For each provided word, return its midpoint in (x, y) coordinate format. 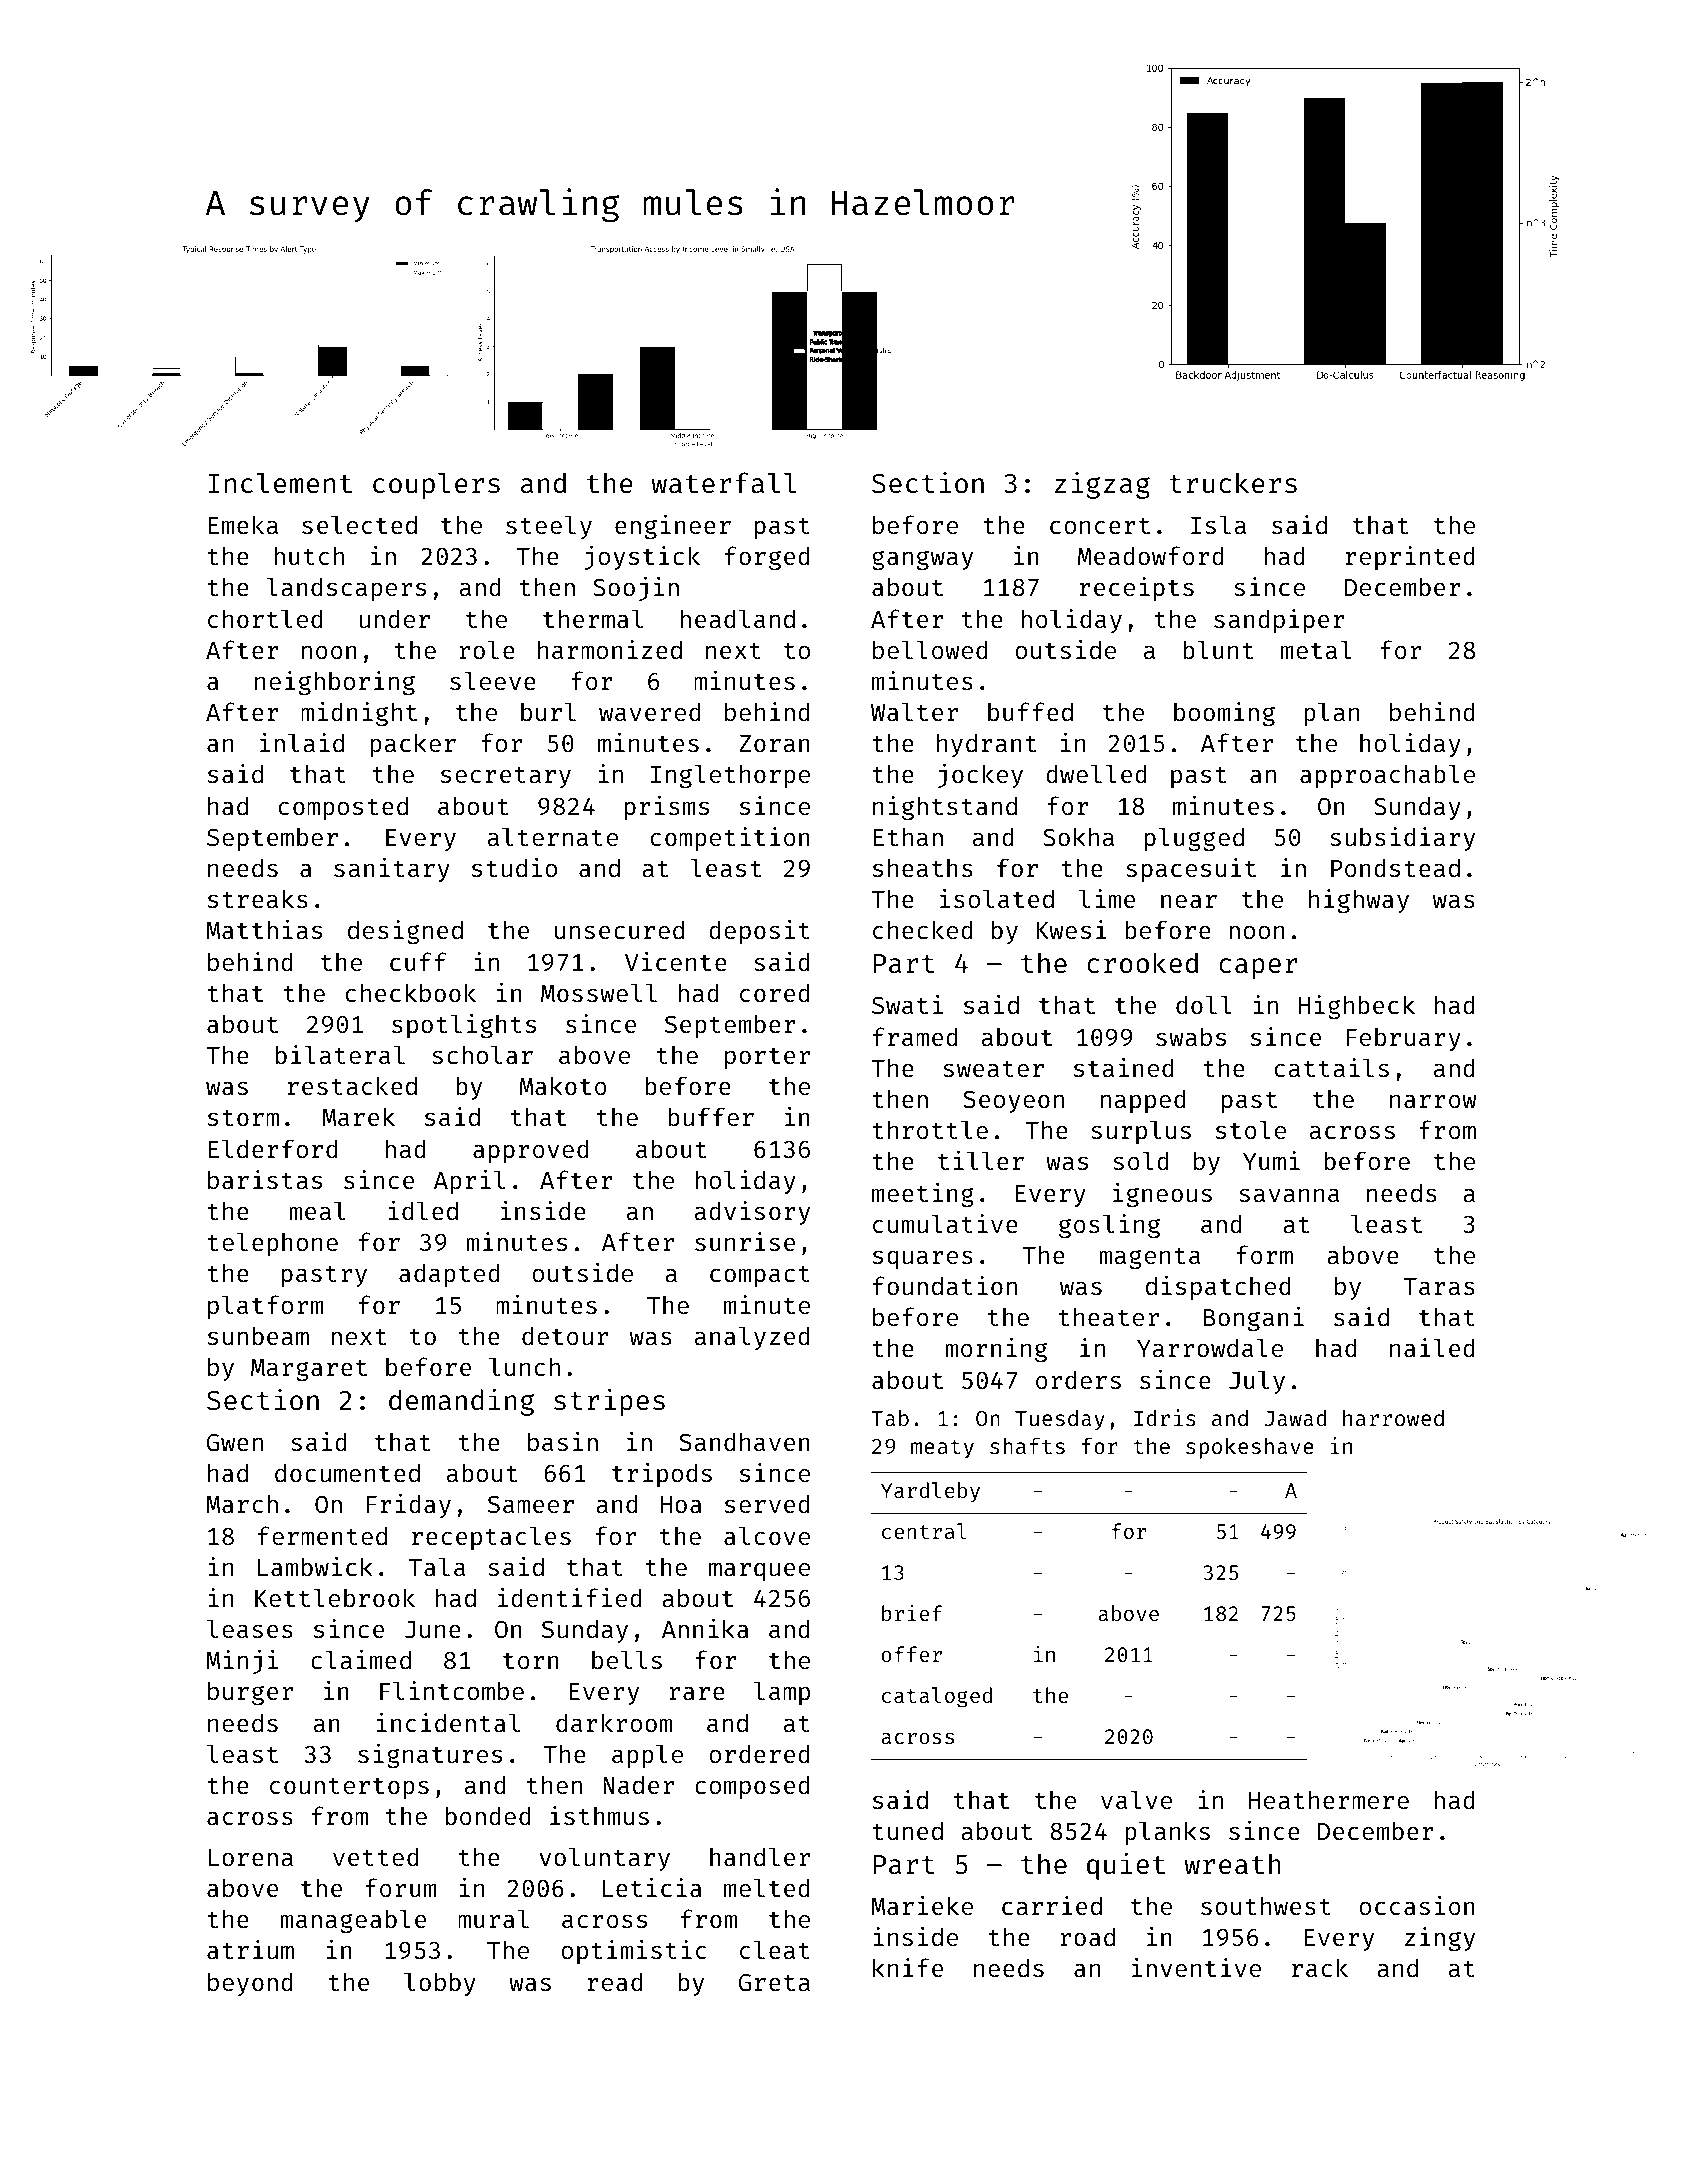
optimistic (634, 1952)
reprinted (1410, 558)
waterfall (724, 483)
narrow (1433, 1101)
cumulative (945, 1224)
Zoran (774, 743)
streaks (258, 899)
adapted (449, 1275)
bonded (488, 1816)
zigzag (1102, 485)
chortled (265, 619)
